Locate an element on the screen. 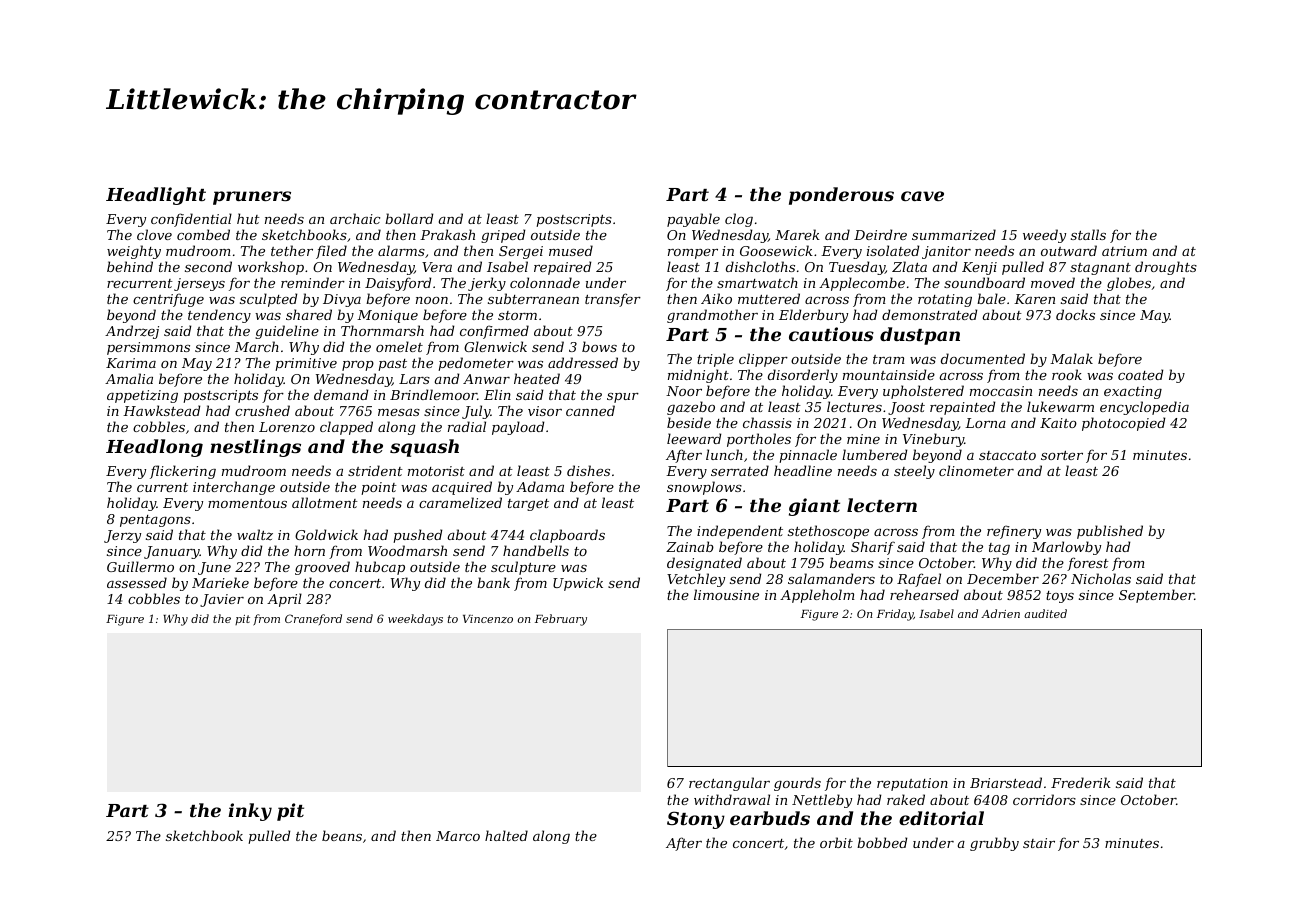  audited is located at coordinates (1045, 613).
